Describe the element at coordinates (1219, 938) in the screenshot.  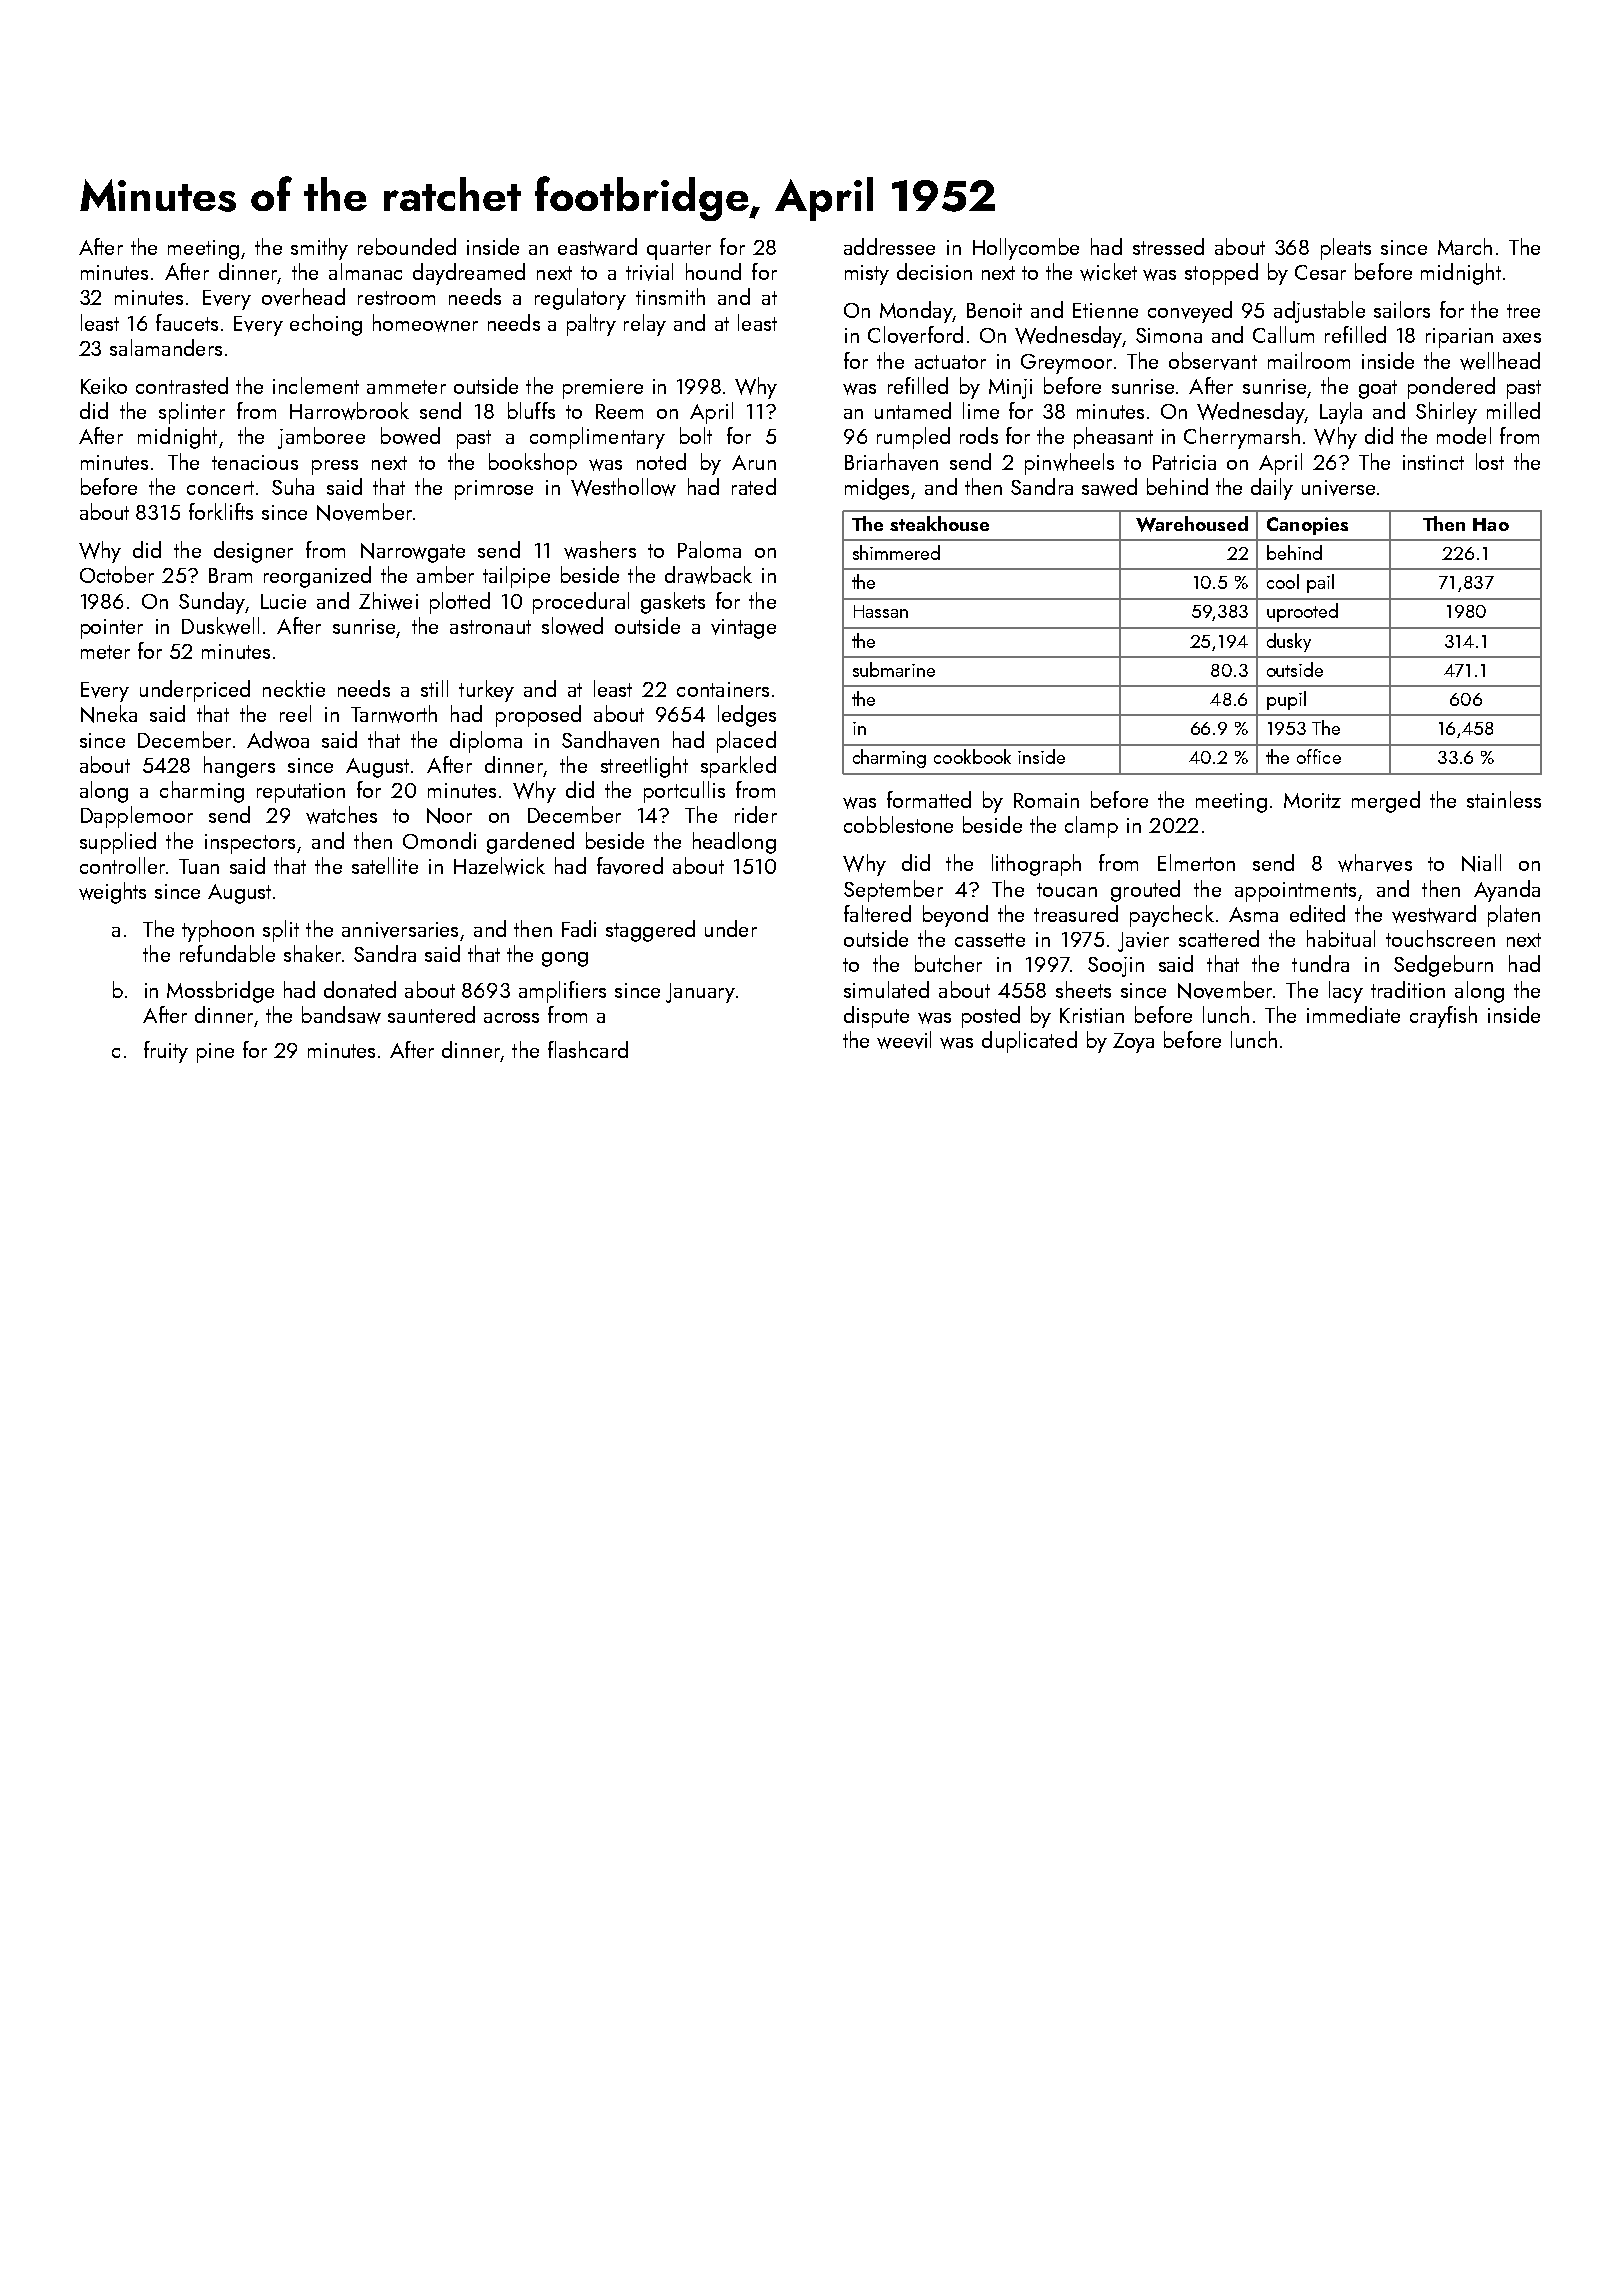
I see `scattered` at that location.
